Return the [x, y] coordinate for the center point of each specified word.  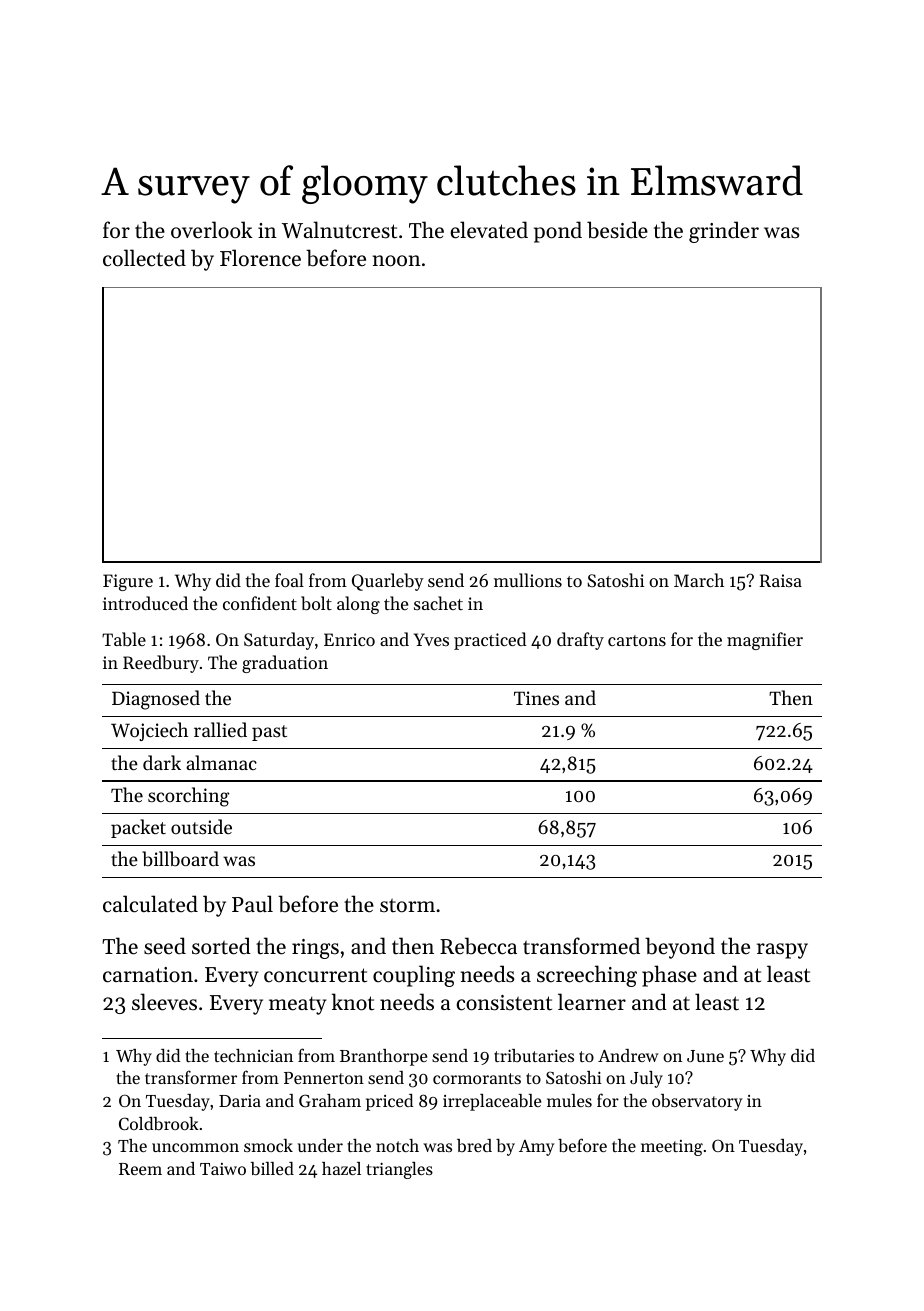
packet [138, 828]
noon [396, 261]
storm [407, 906]
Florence [260, 258]
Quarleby [388, 582]
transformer [191, 1077]
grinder [724, 232]
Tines [536, 698]
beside [617, 230]
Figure [128, 582]
